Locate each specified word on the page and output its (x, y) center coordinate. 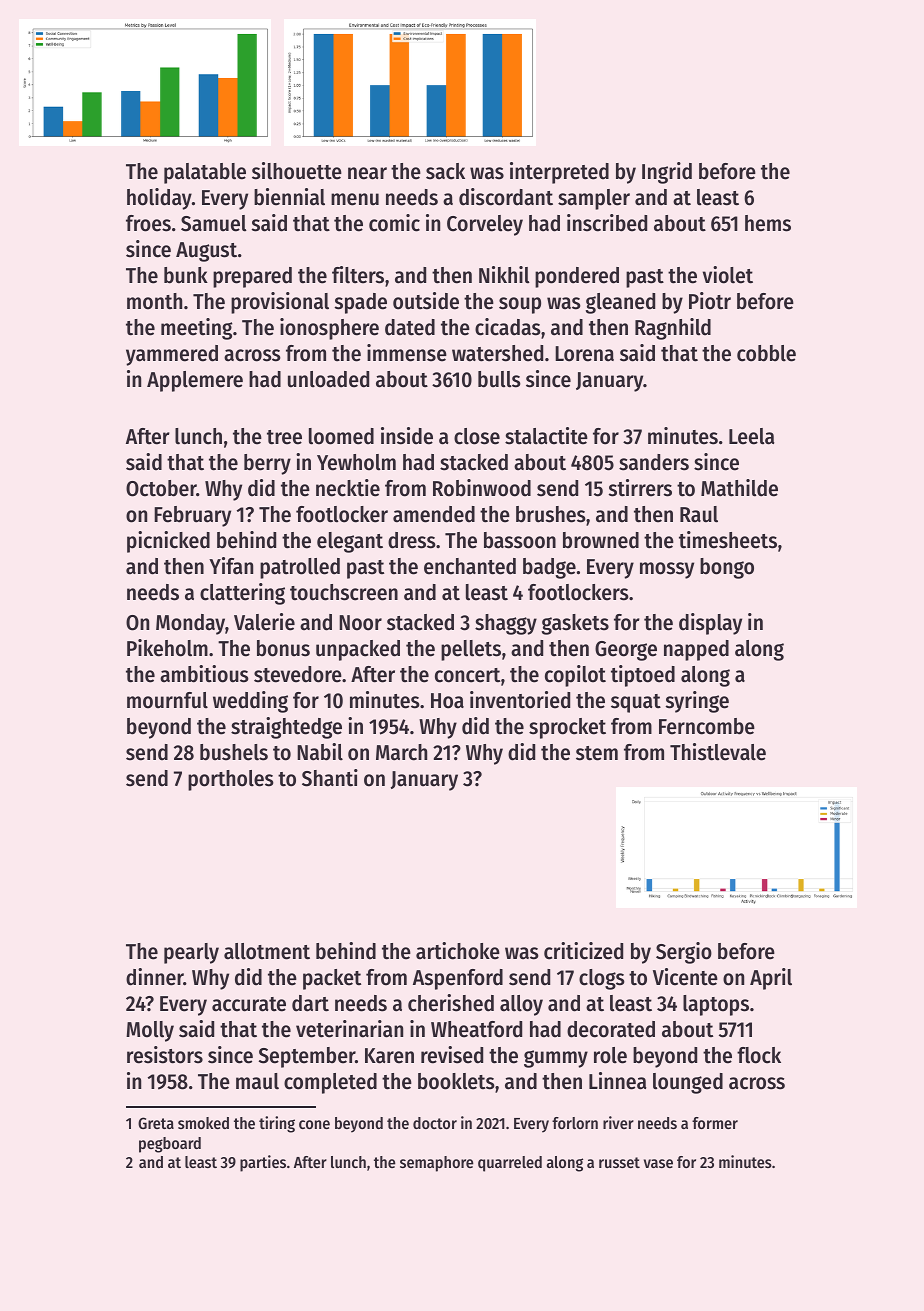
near (367, 173)
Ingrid (667, 173)
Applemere (195, 381)
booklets (456, 1081)
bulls (499, 379)
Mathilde (739, 488)
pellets (471, 650)
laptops (716, 1005)
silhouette (297, 171)
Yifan (231, 566)
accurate (249, 1004)
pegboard (170, 1145)
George (626, 651)
